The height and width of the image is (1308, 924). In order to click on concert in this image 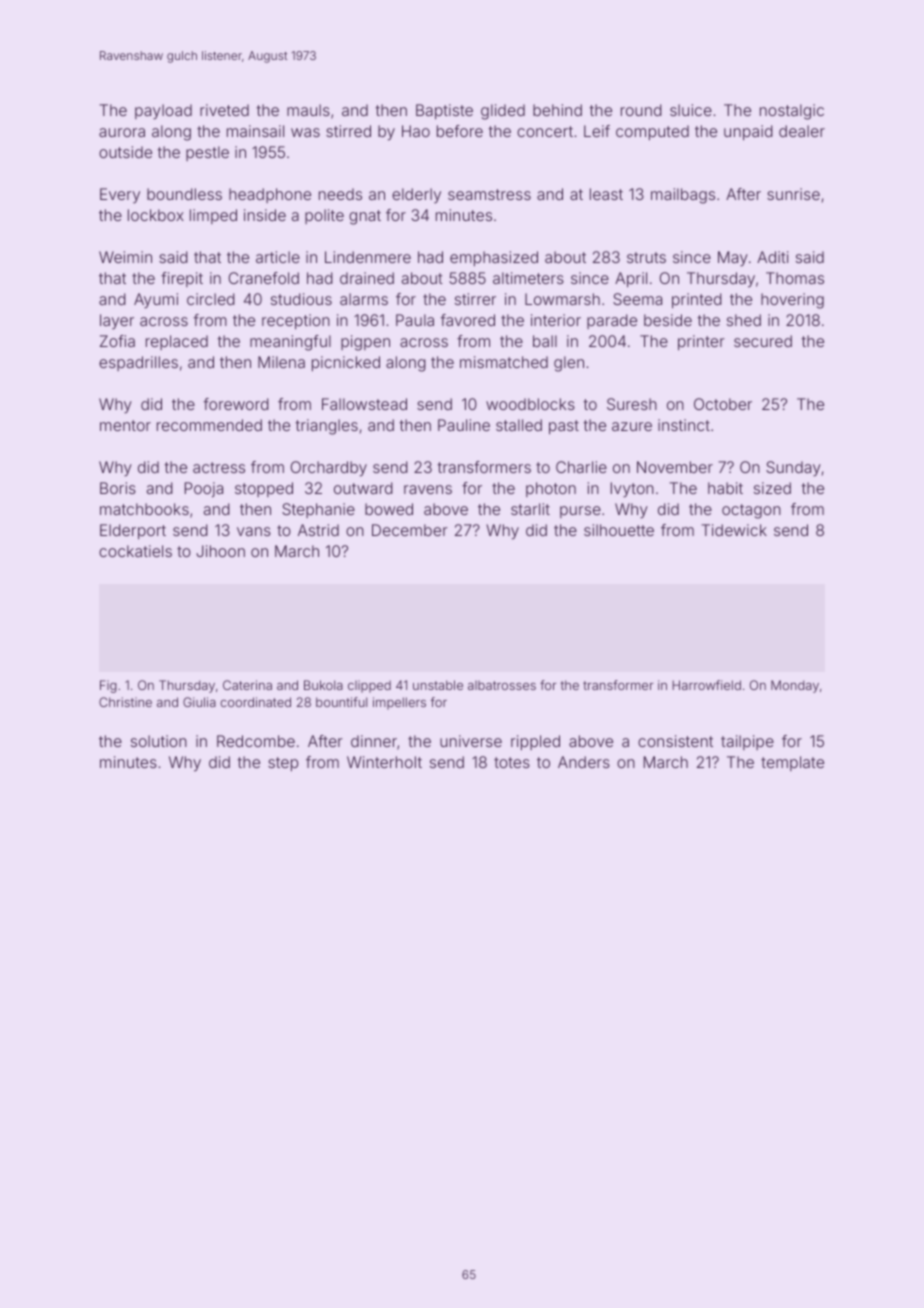, I will do `click(545, 131)`.
